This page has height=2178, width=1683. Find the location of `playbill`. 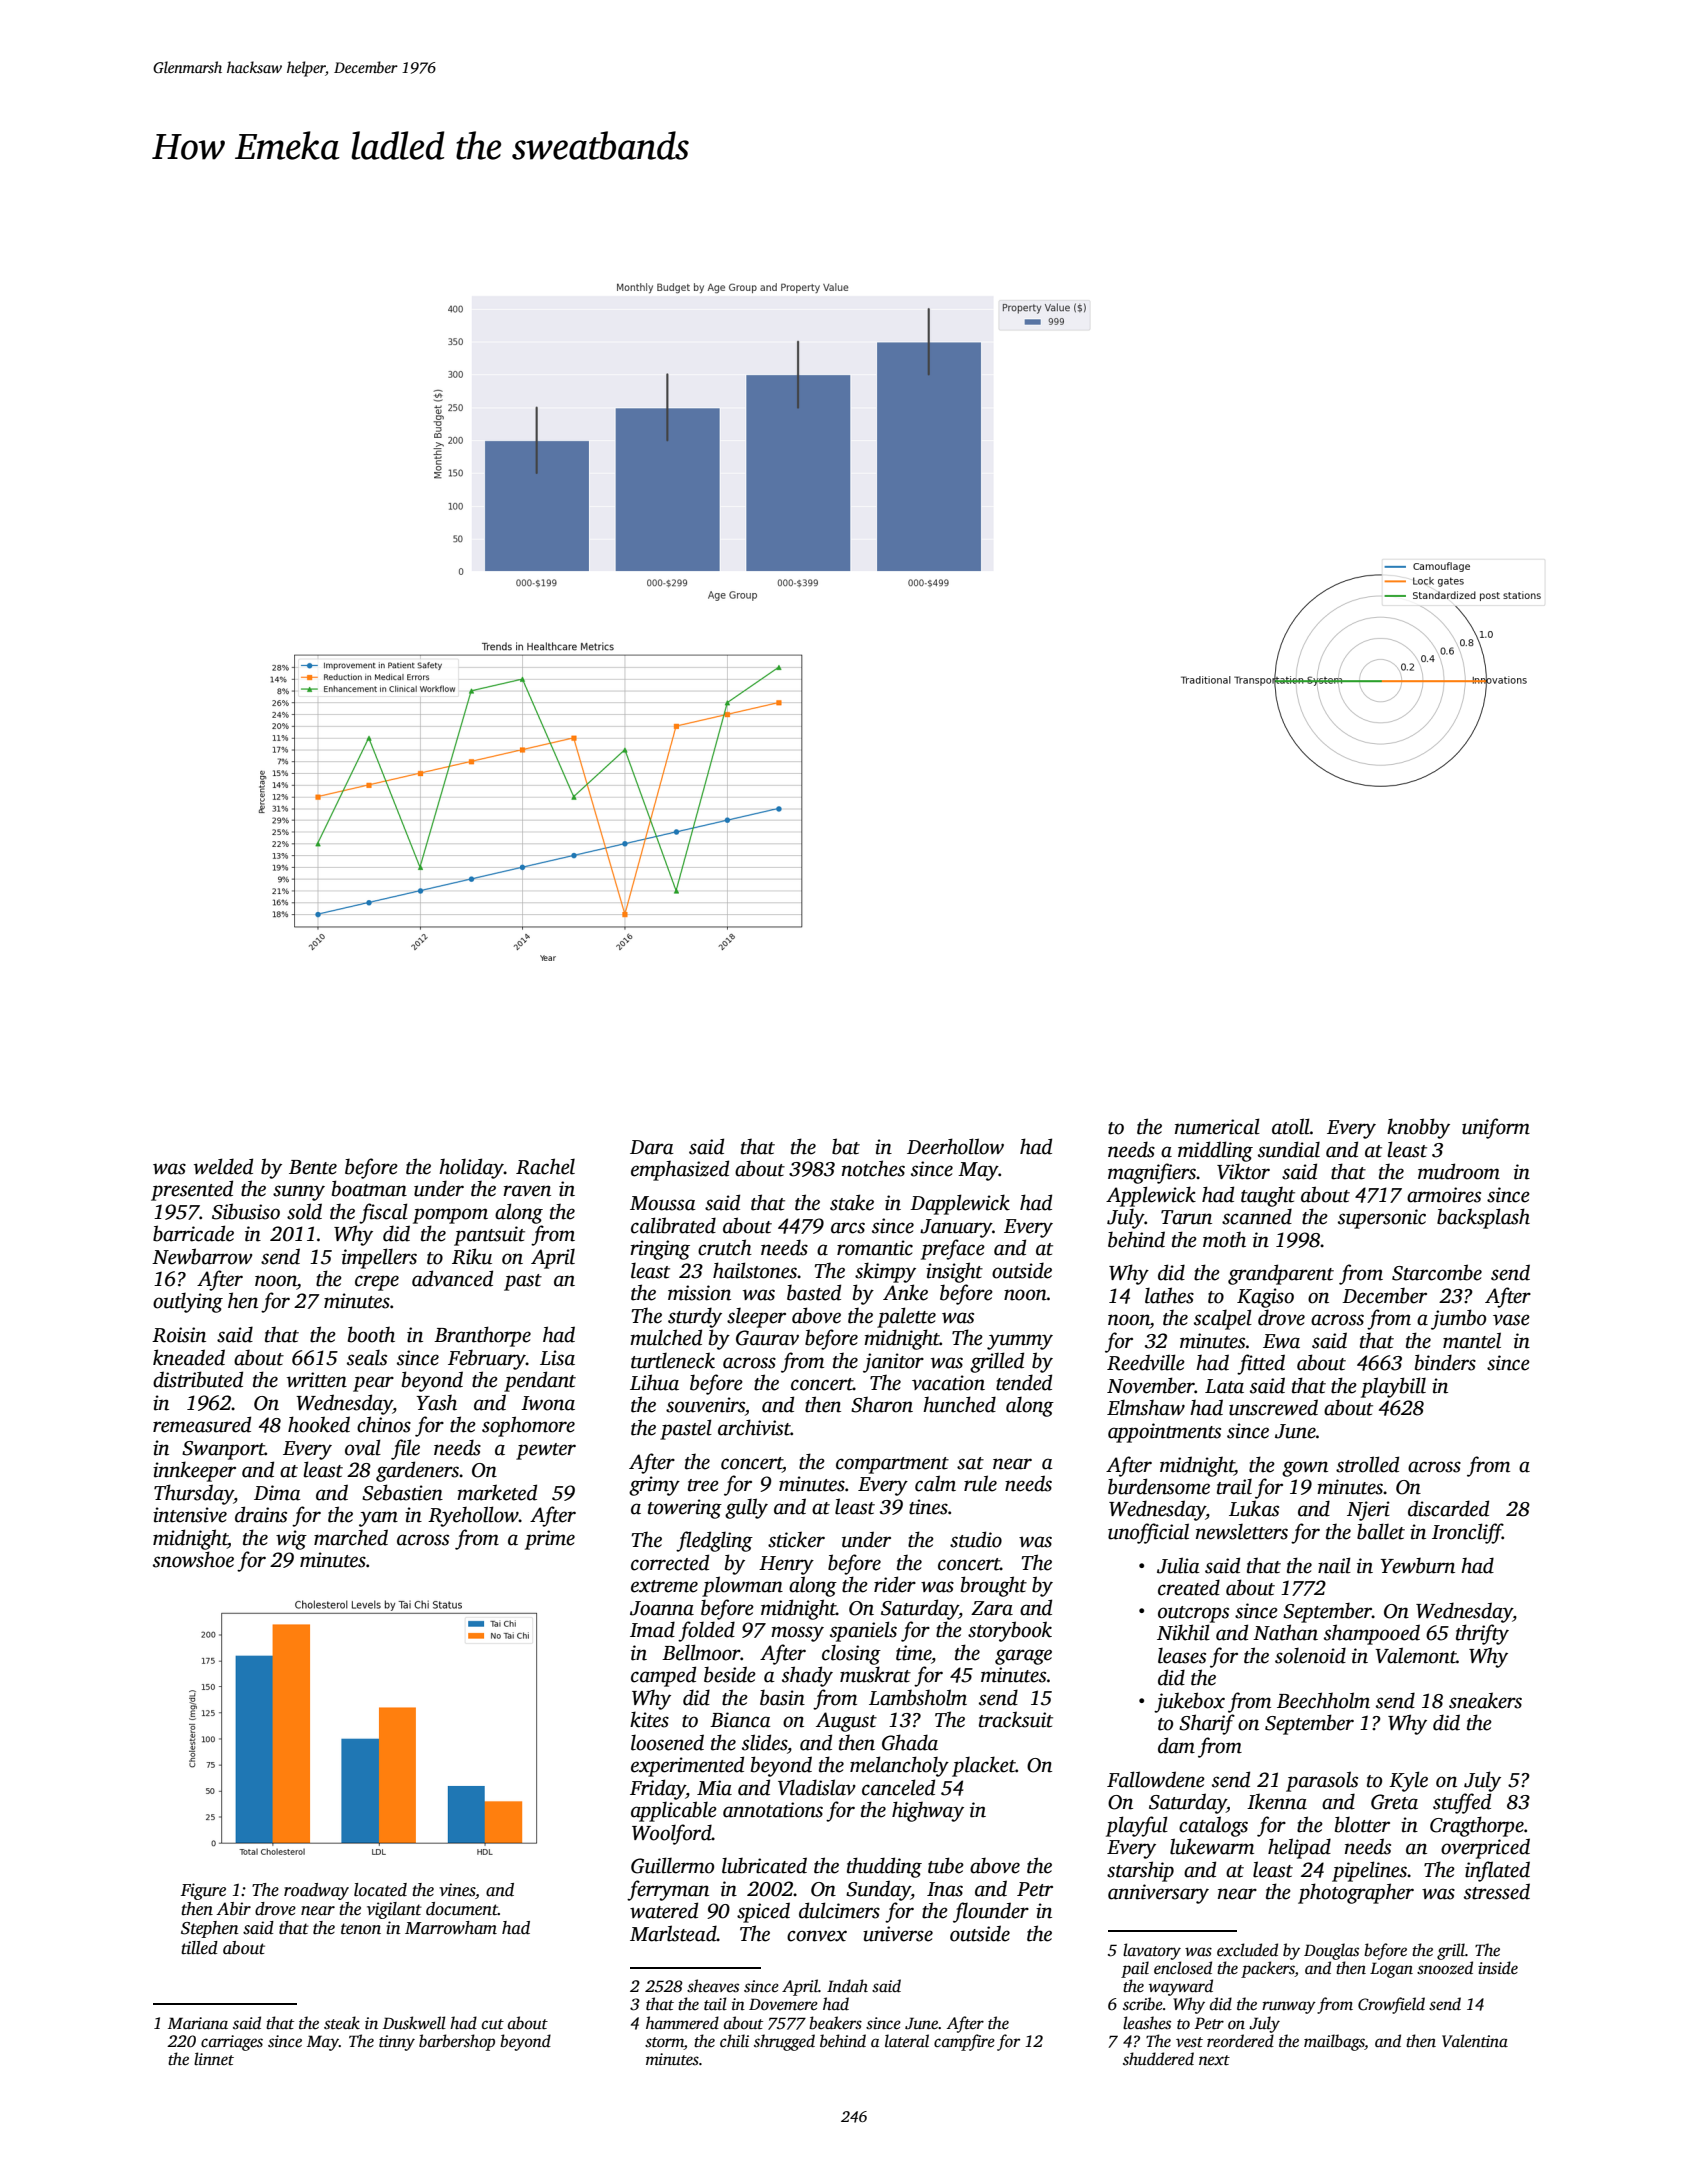

playbill is located at coordinates (1393, 1387).
